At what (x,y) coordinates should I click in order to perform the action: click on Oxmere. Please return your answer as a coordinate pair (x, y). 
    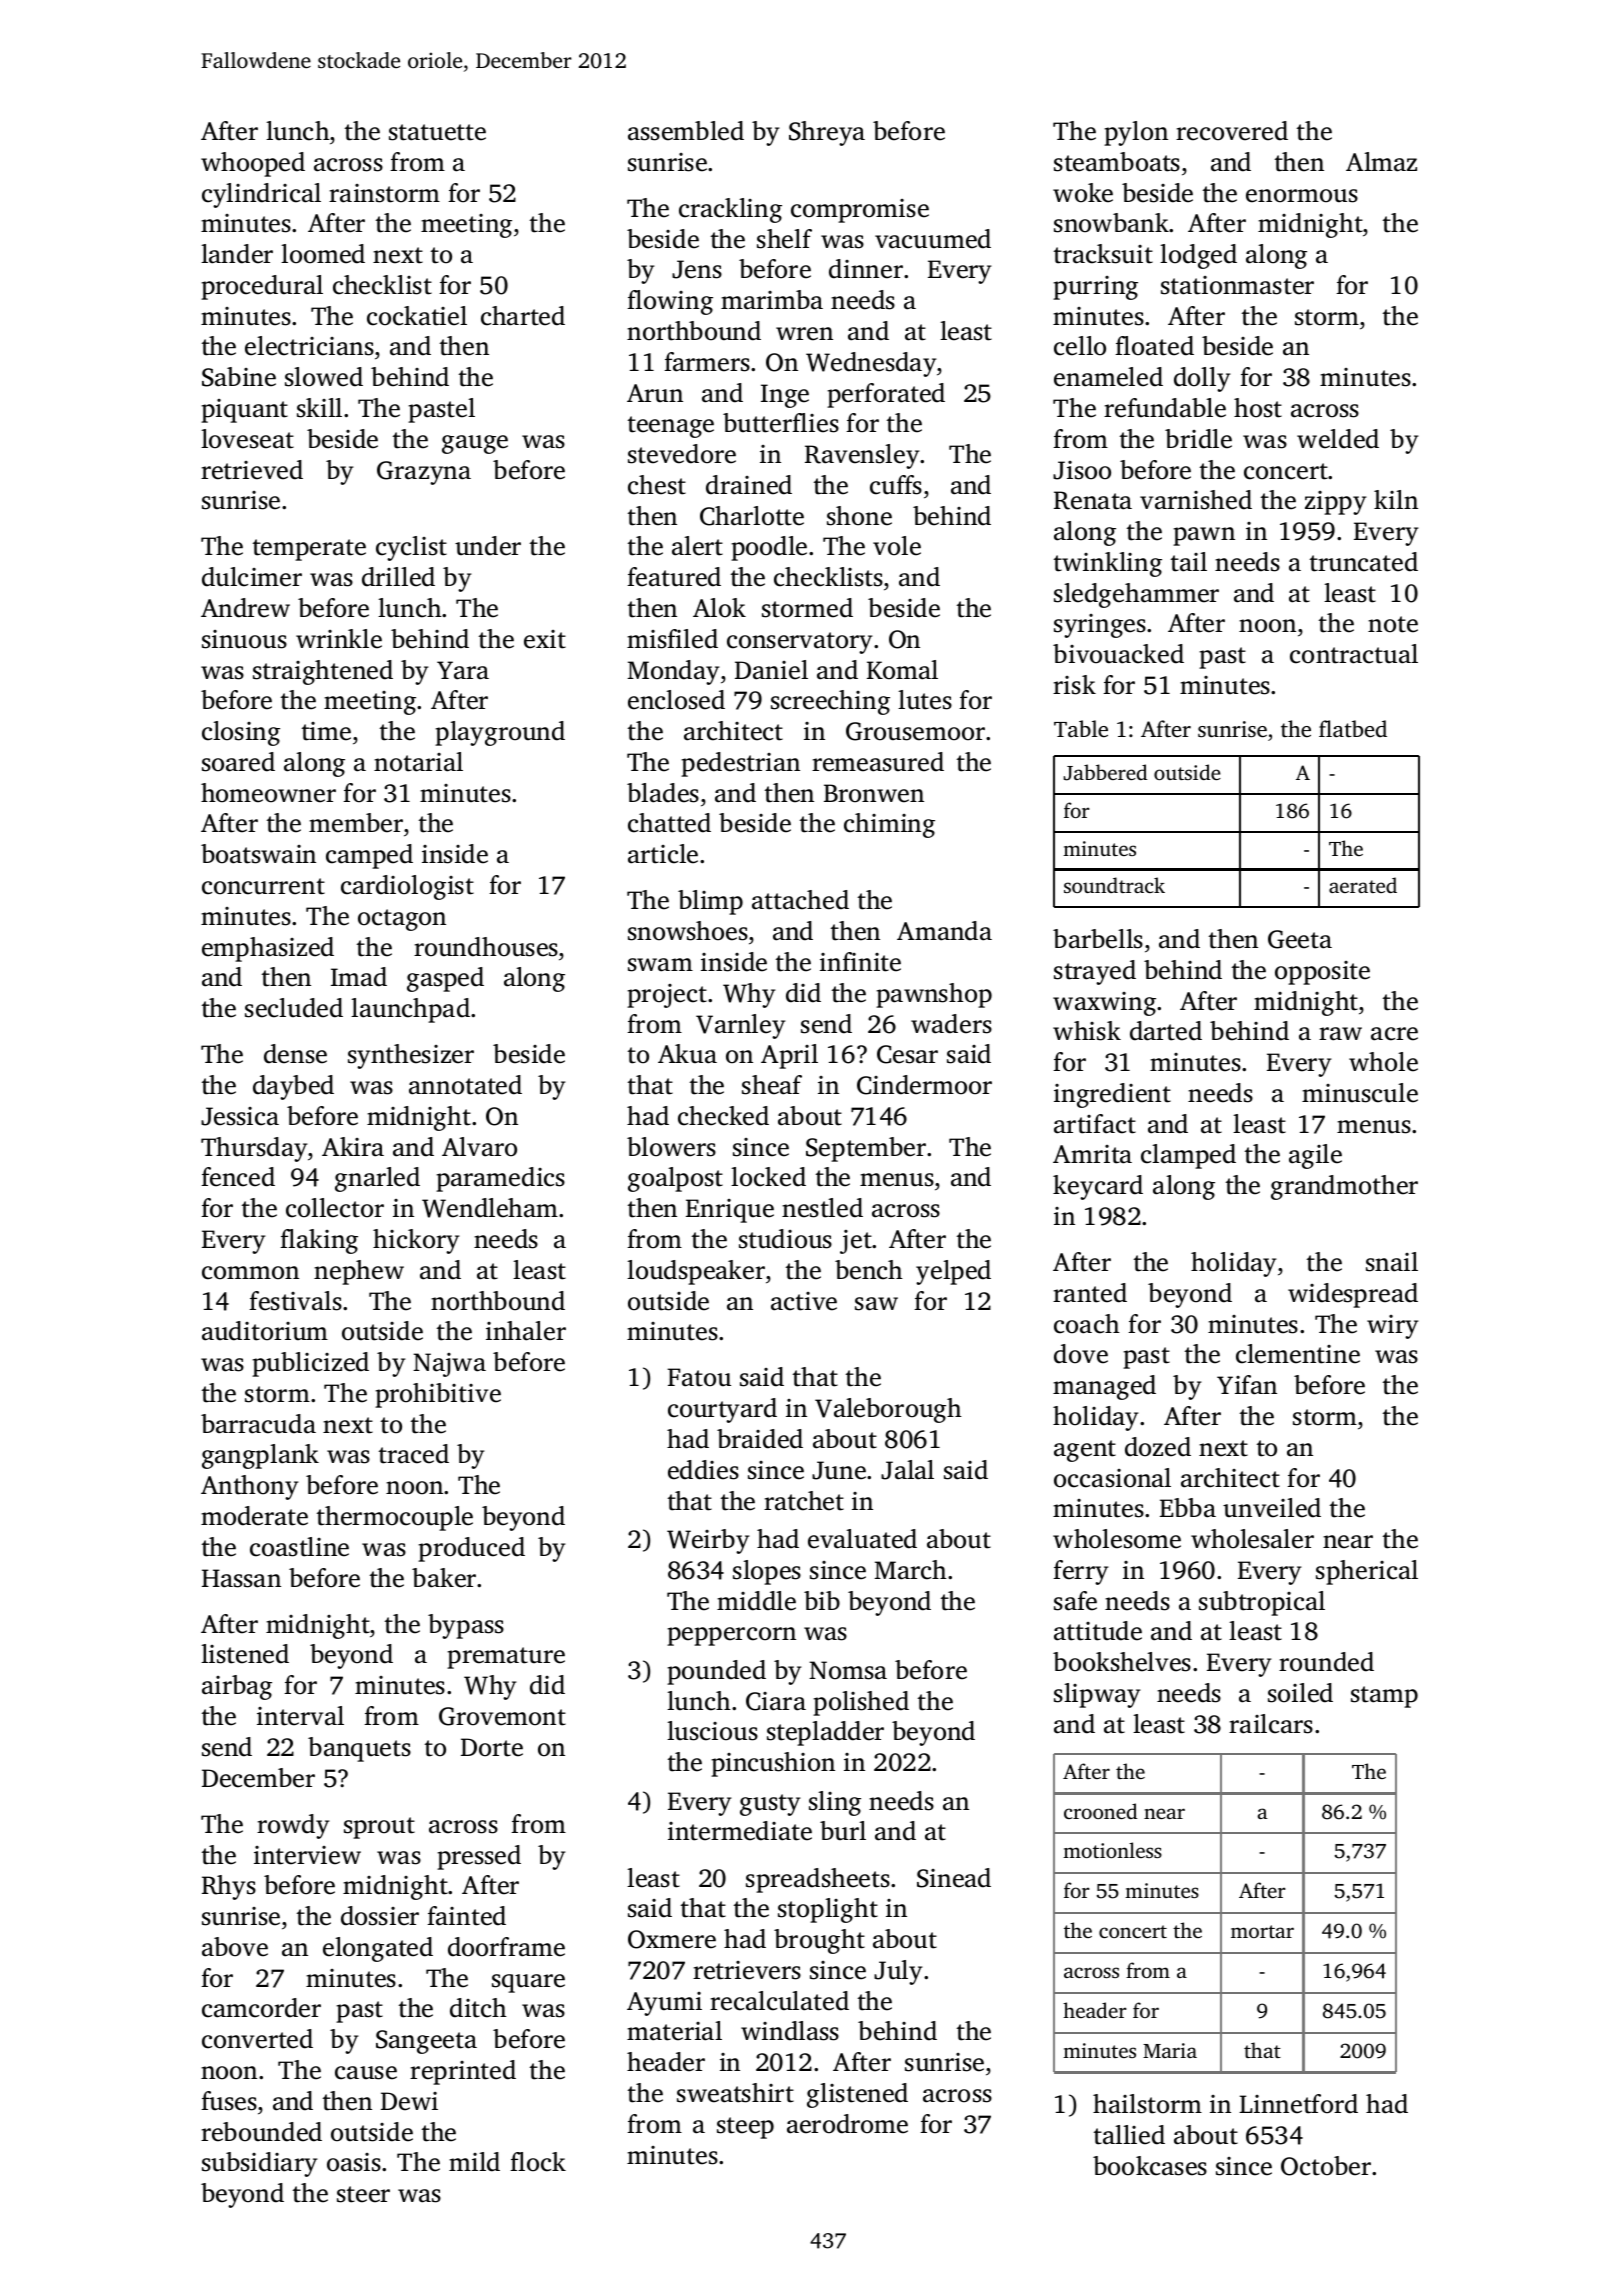
    Looking at the image, I should click on (672, 1939).
